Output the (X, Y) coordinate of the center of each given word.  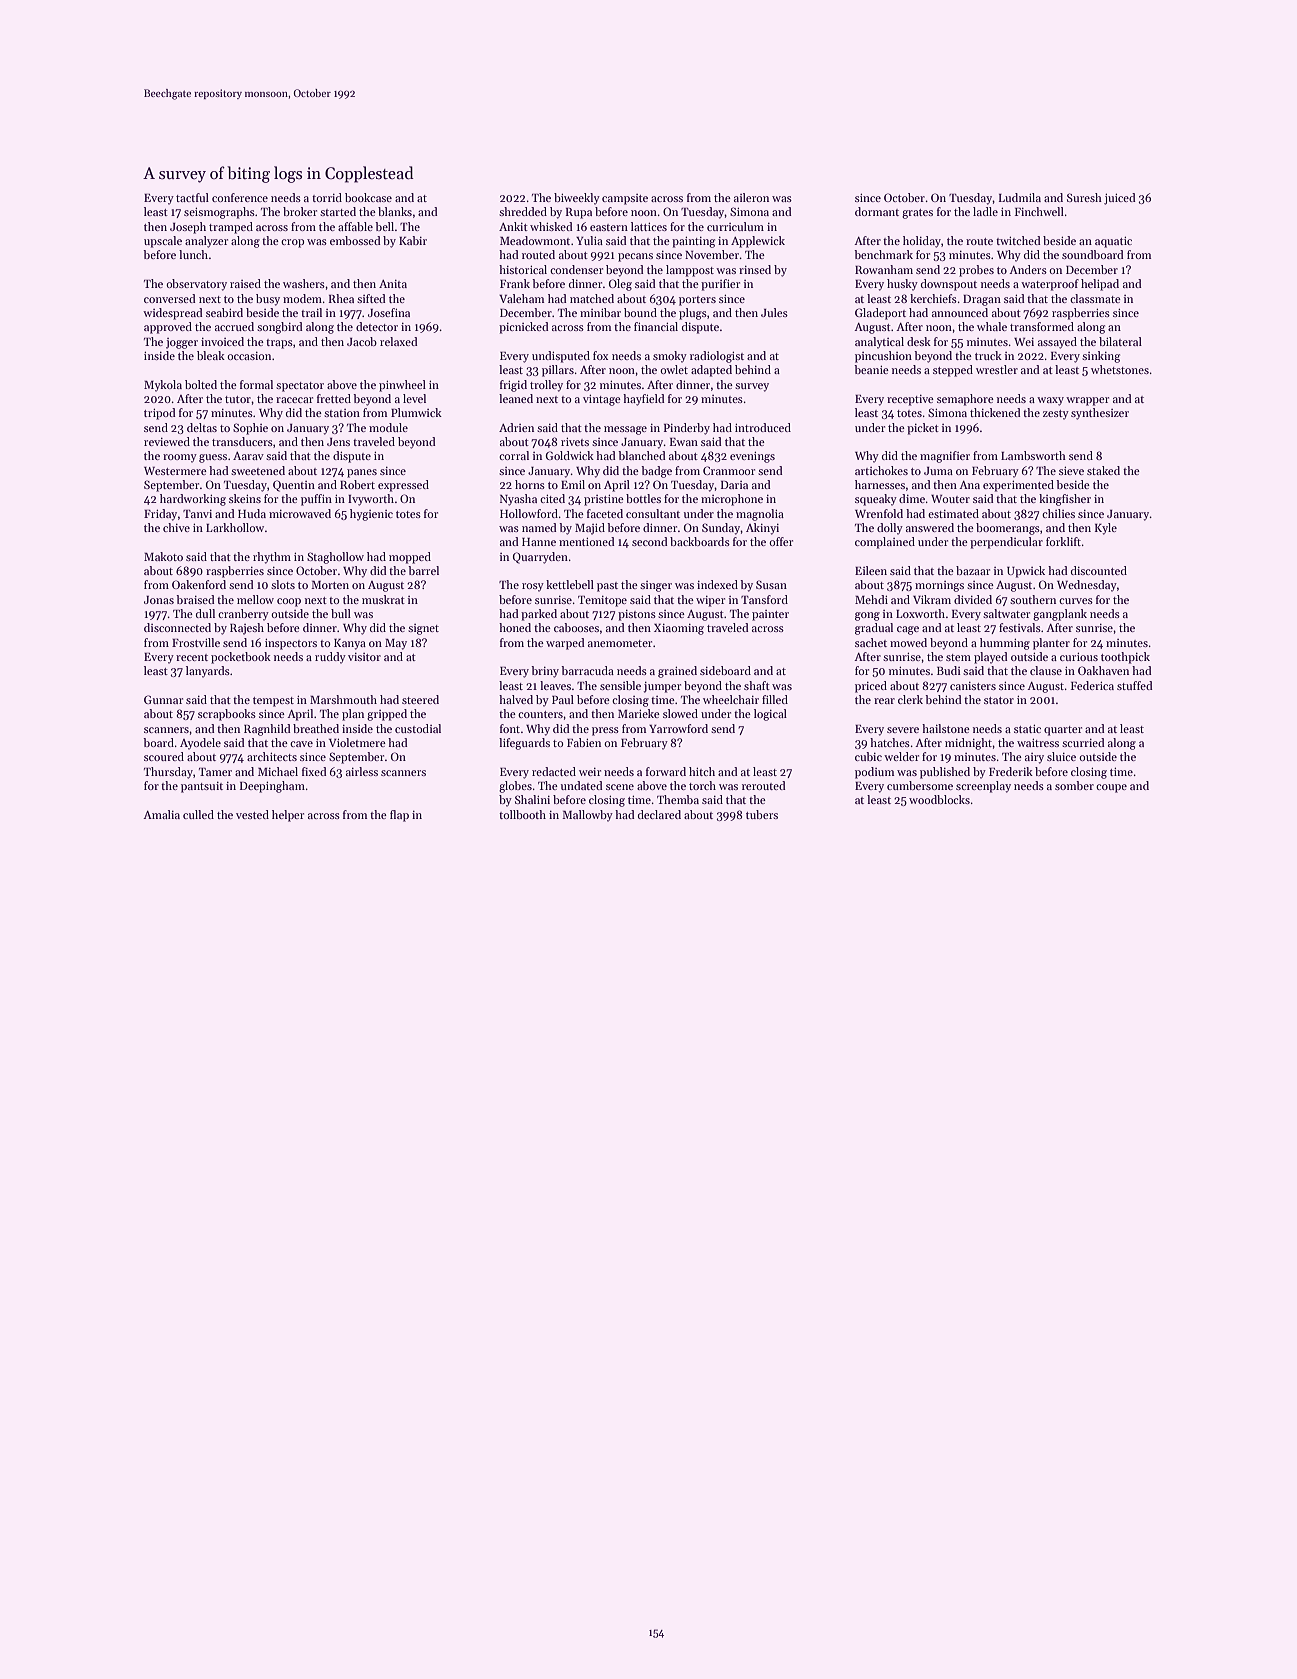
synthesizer (1100, 414)
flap (399, 816)
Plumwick (416, 412)
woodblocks (939, 799)
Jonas (159, 600)
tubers (762, 814)
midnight (968, 744)
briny (545, 672)
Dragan (982, 300)
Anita (393, 284)
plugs (693, 314)
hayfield (644, 400)
